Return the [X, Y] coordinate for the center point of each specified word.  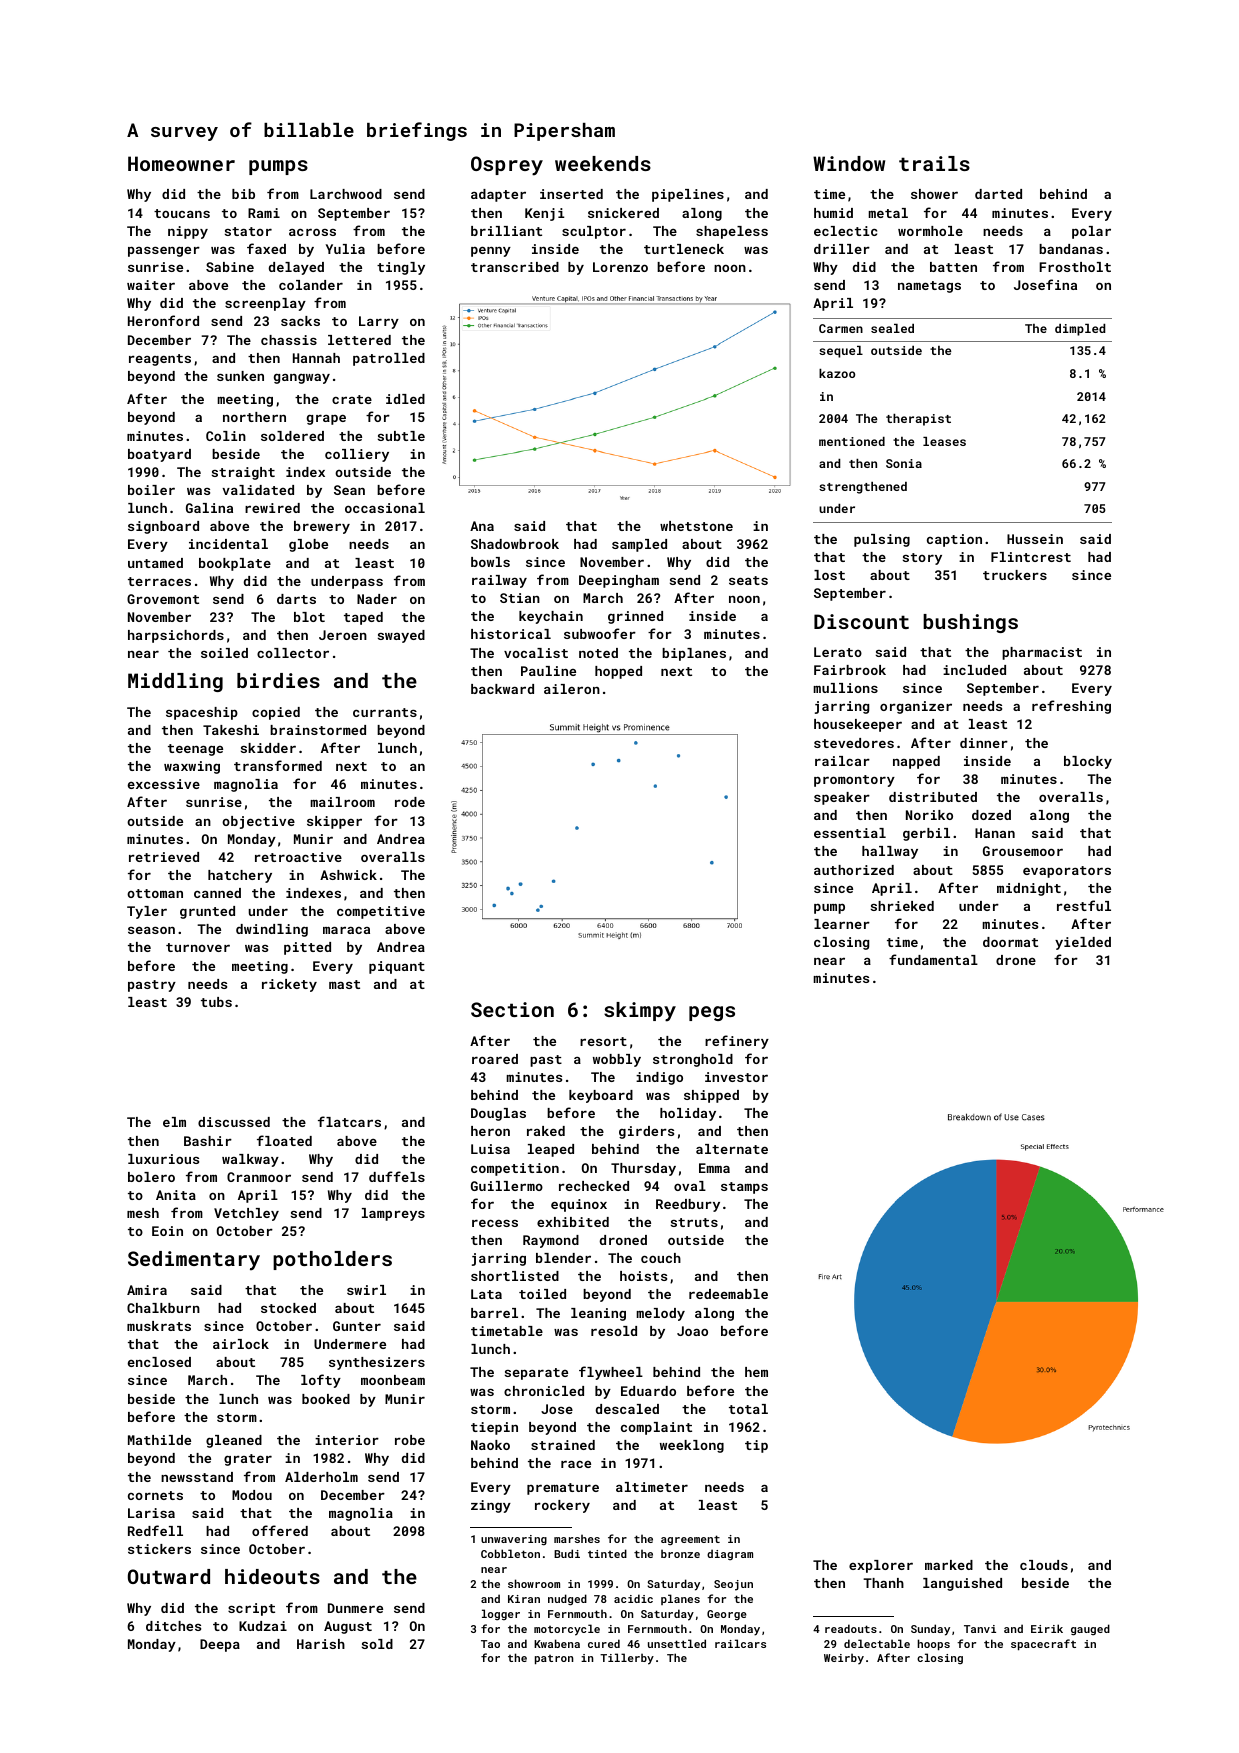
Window [849, 163]
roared [495, 1059]
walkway [250, 1160]
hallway [890, 852]
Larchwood [346, 194]
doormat [1010, 942]
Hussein [1035, 539]
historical [511, 634]
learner [842, 924]
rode [410, 802]
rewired [272, 508]
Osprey [507, 166]
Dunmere [355, 1608]
